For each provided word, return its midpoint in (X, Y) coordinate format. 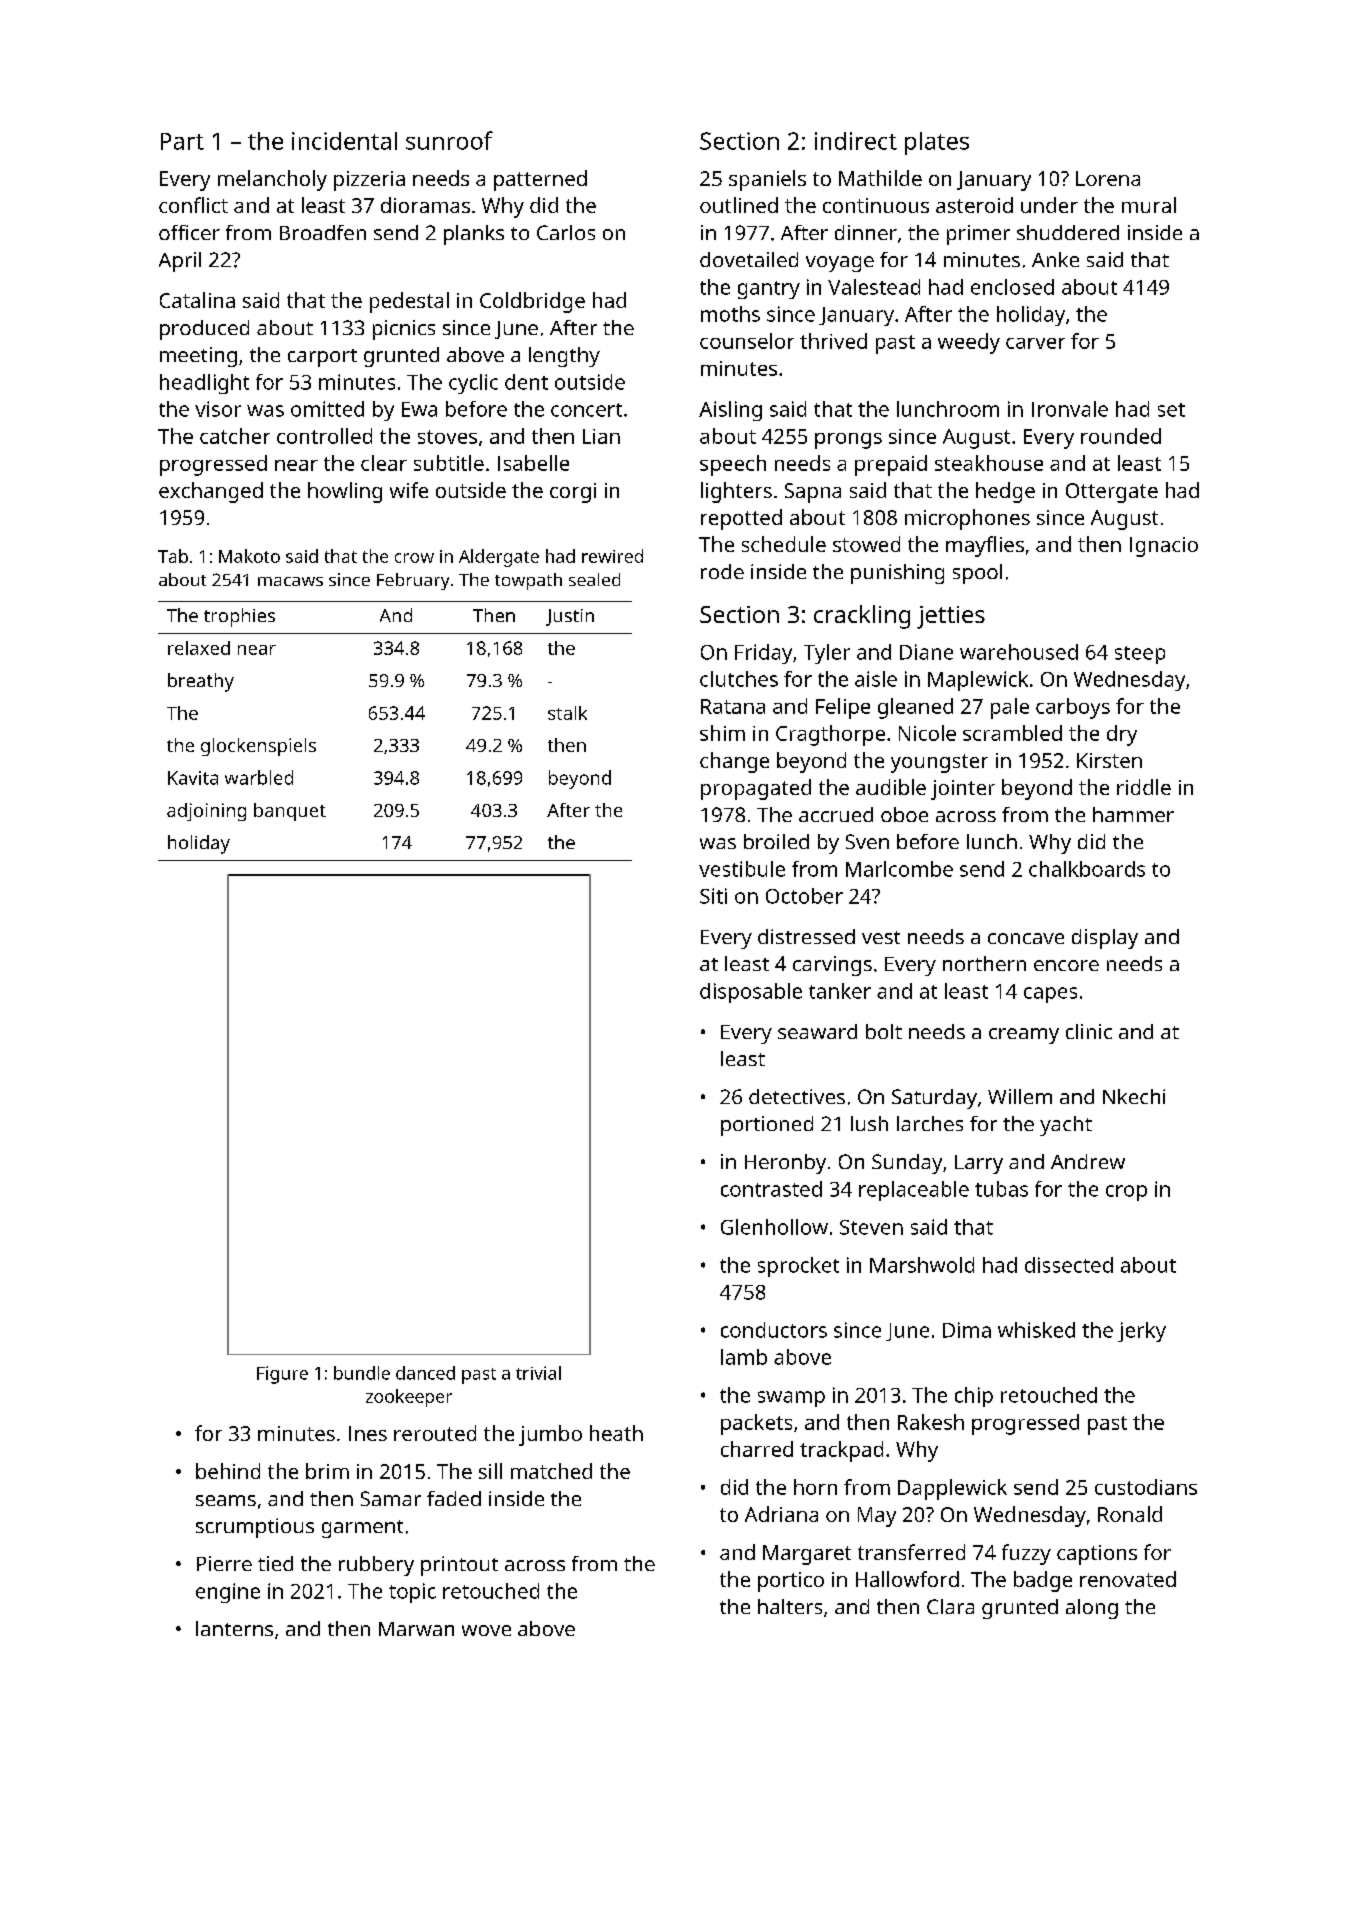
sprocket (798, 1267)
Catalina (197, 300)
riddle (1144, 787)
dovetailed (749, 259)
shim (722, 733)
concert (586, 410)
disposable (751, 993)
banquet (290, 812)
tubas (1001, 1189)
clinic (1089, 1031)
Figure (282, 1375)
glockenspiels (258, 747)
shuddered (1068, 232)
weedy (969, 343)
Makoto (249, 556)
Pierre (224, 1563)
